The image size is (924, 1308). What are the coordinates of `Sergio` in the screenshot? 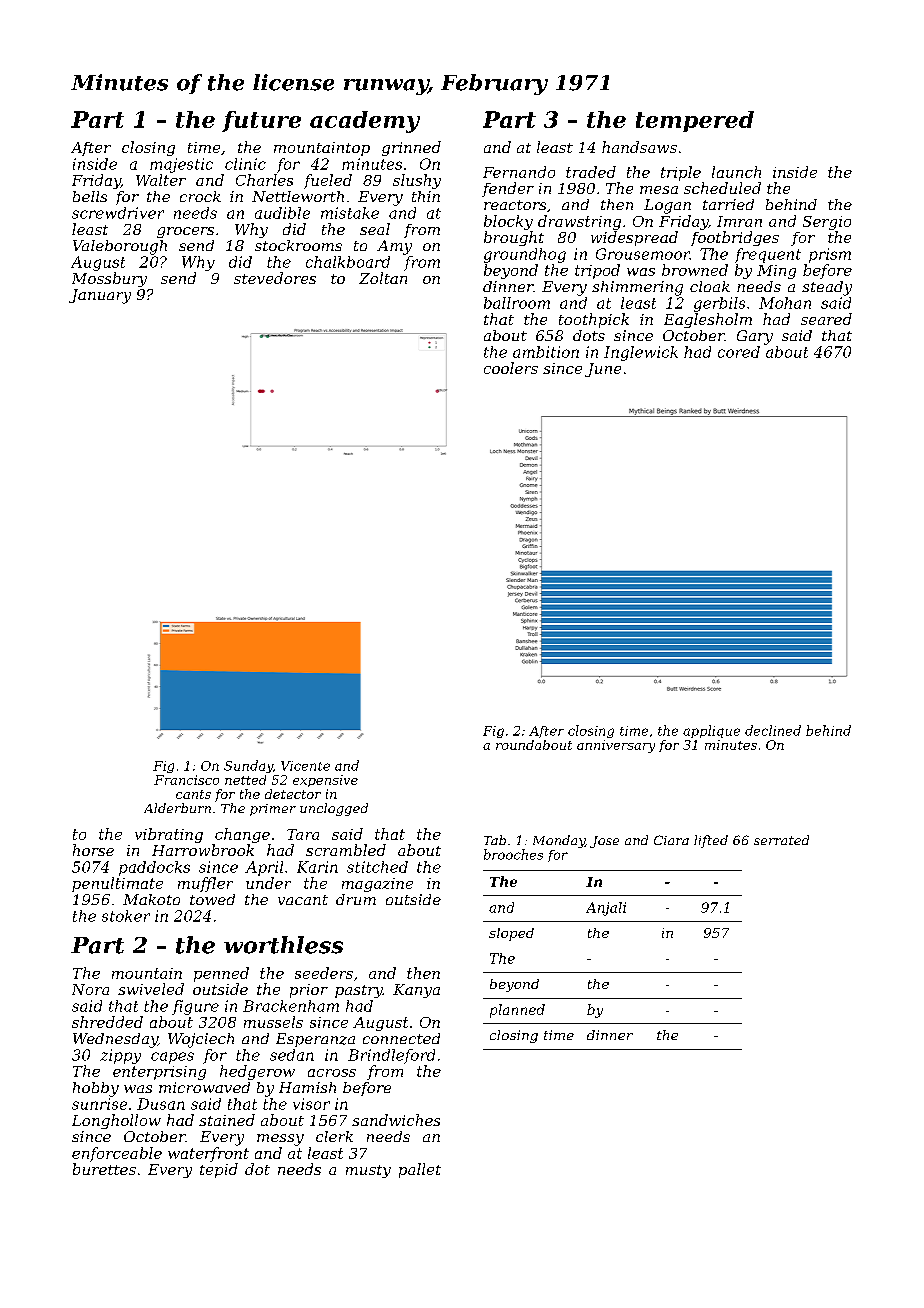 It's located at (827, 223).
